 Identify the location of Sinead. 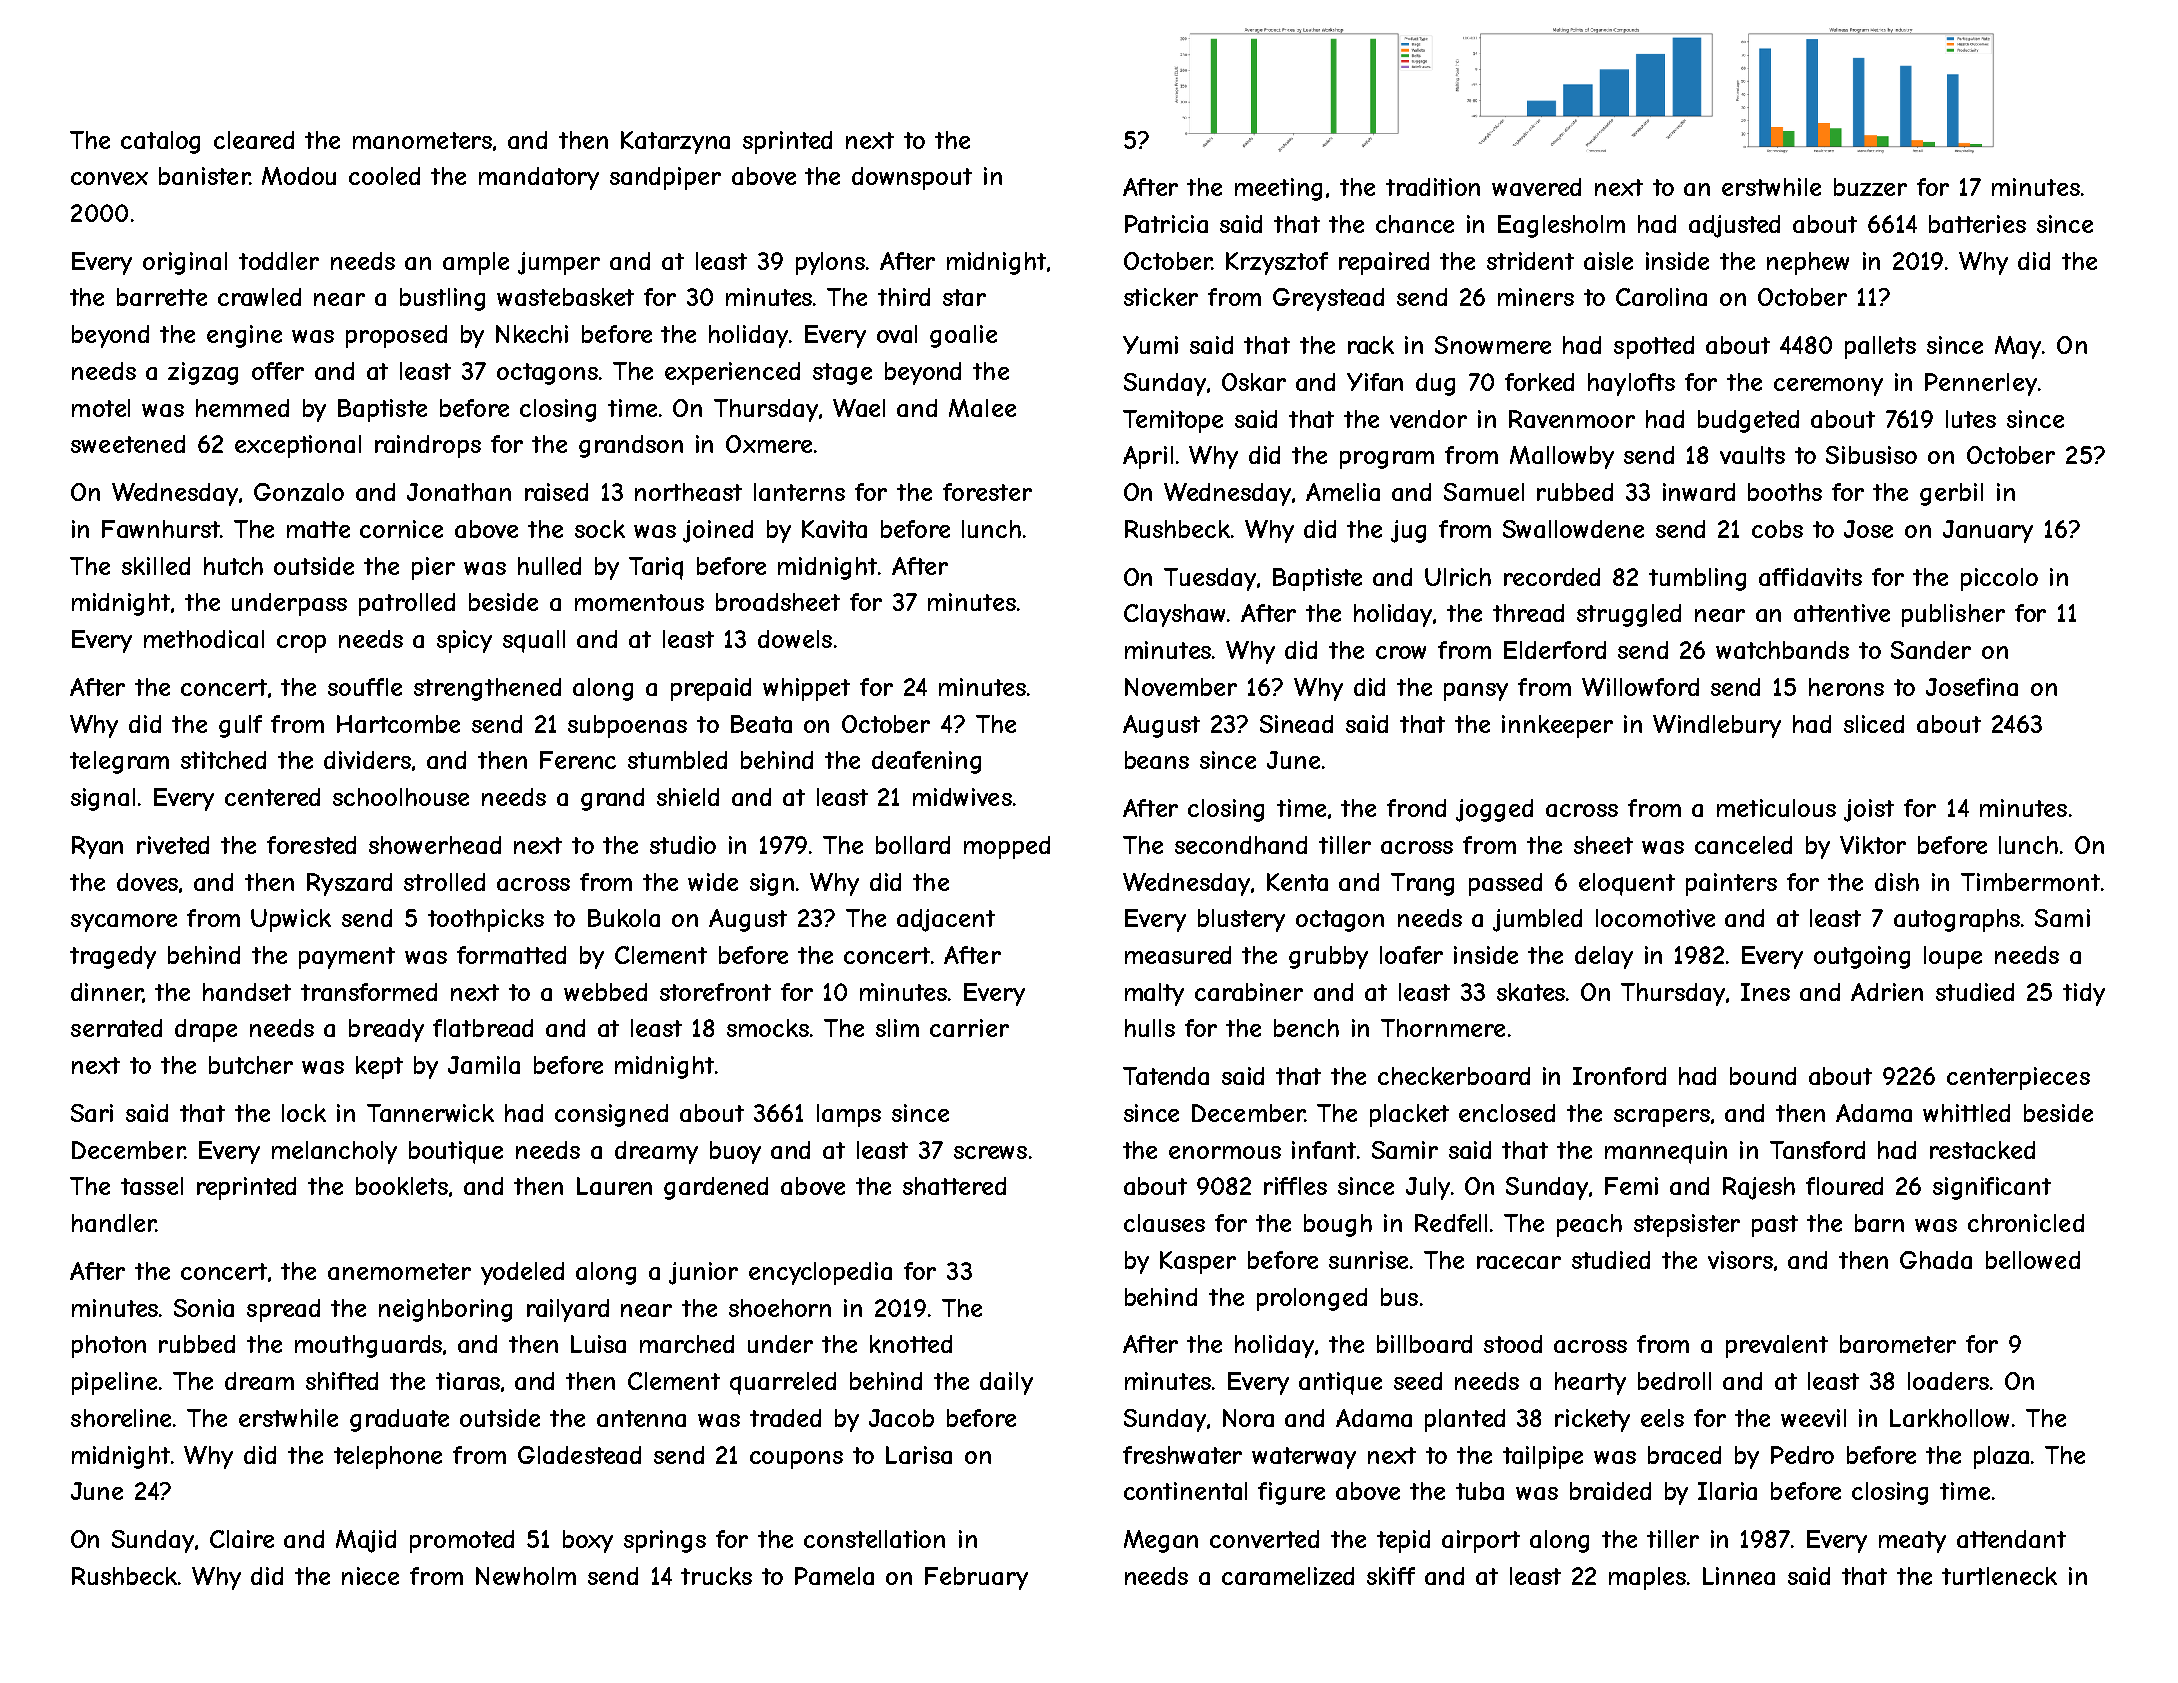
(1296, 724).
